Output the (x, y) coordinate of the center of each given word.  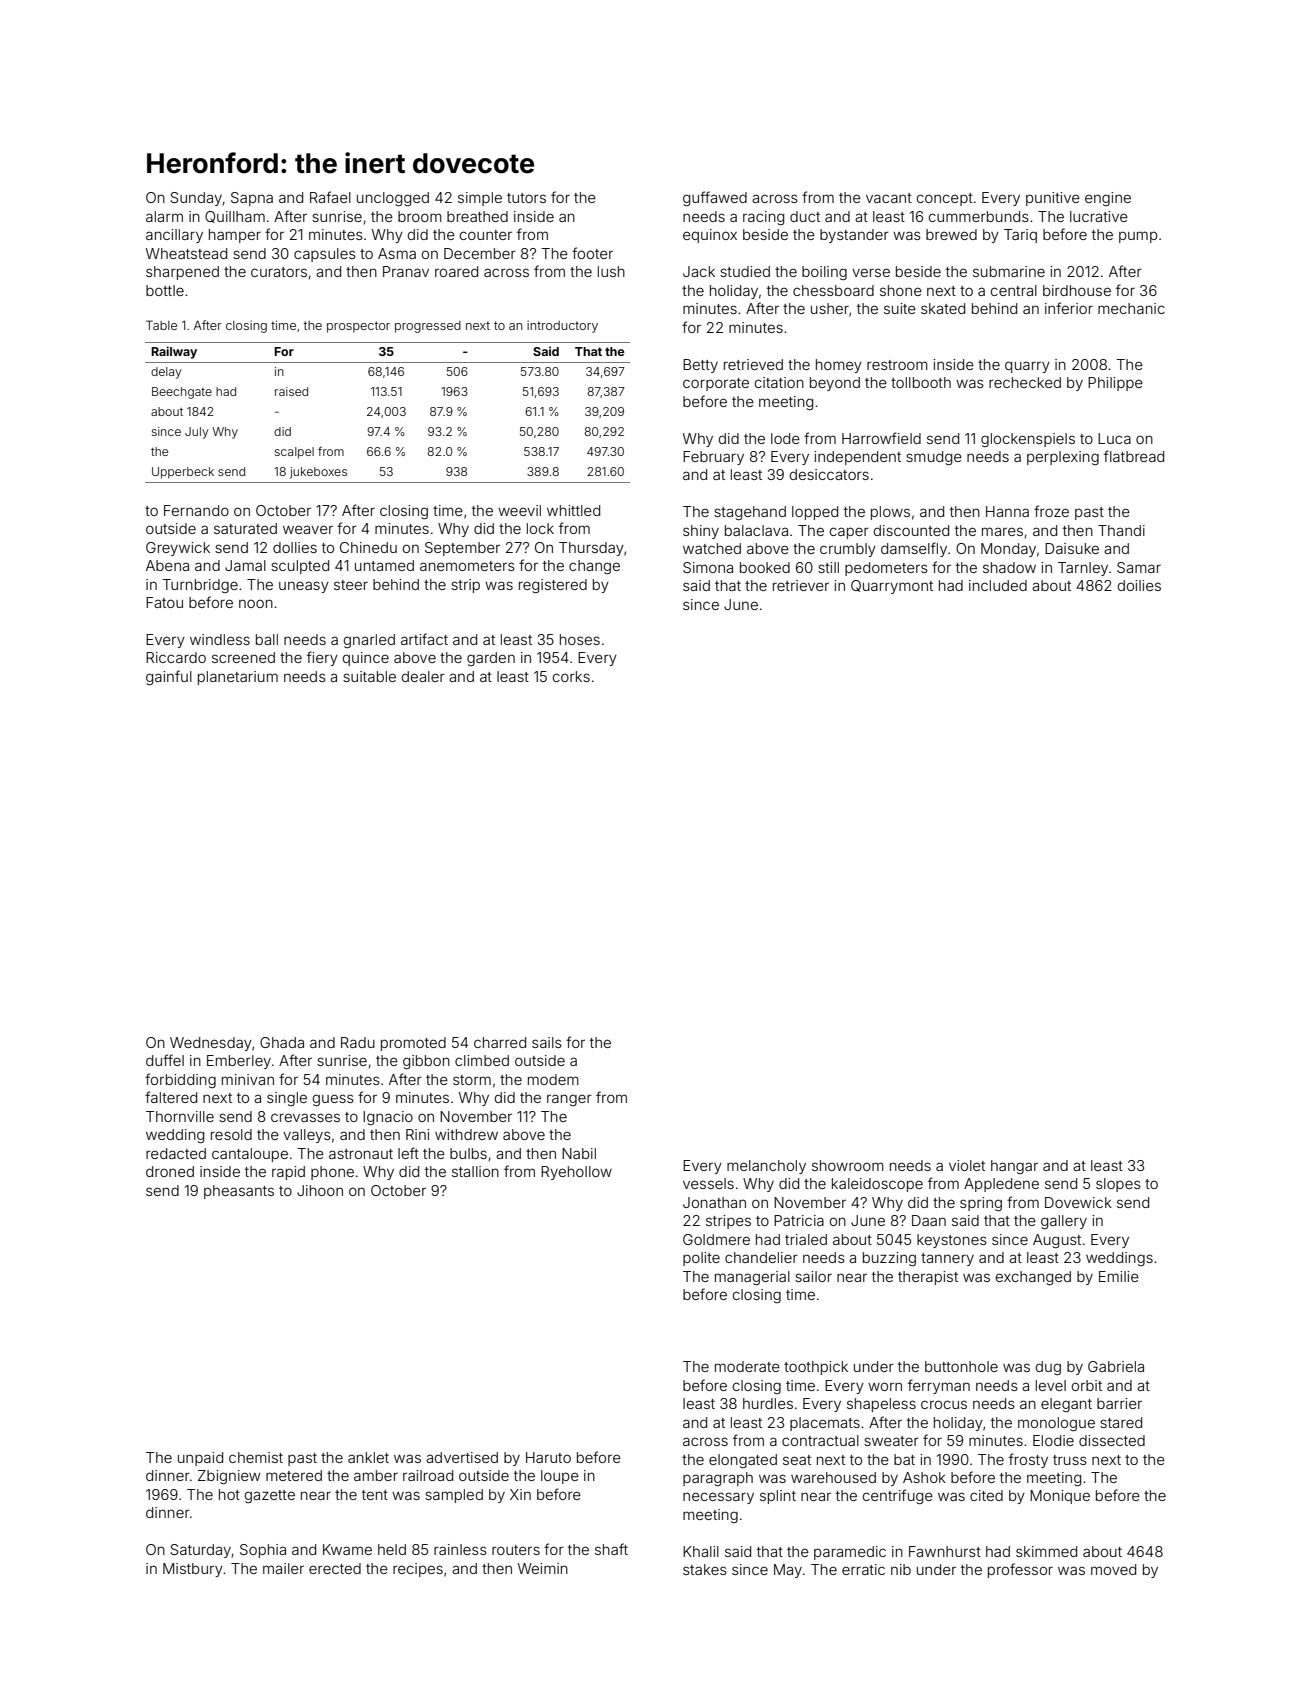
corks (571, 676)
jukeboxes (318, 473)
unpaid (200, 1459)
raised (291, 391)
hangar (1014, 1167)
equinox (710, 236)
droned (170, 1171)
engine (1108, 199)
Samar (1139, 567)
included (998, 585)
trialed (806, 1239)
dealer (423, 676)
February (713, 458)
